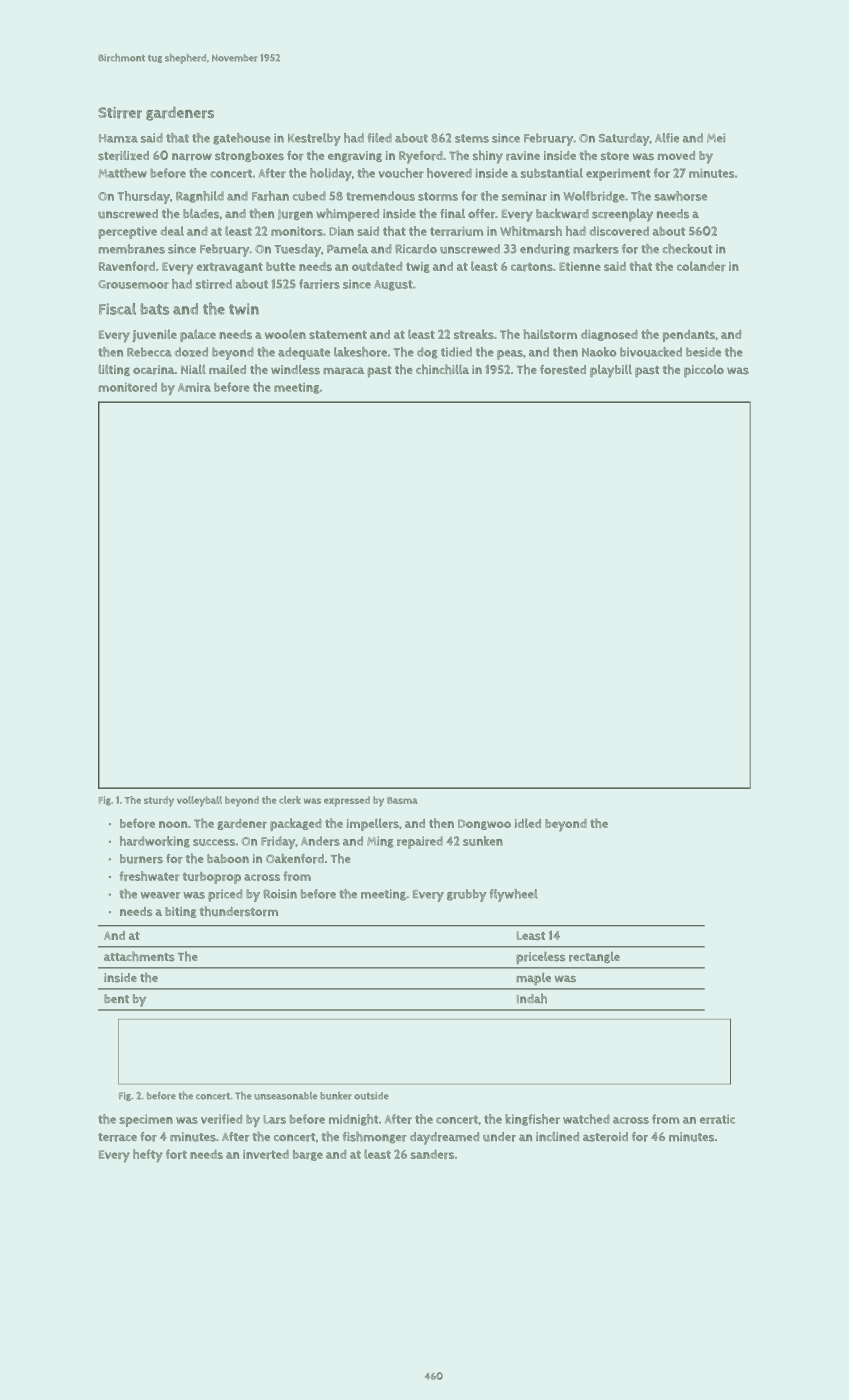  What do you see at coordinates (347, 801) in the image?
I see `expressed` at bounding box center [347, 801].
